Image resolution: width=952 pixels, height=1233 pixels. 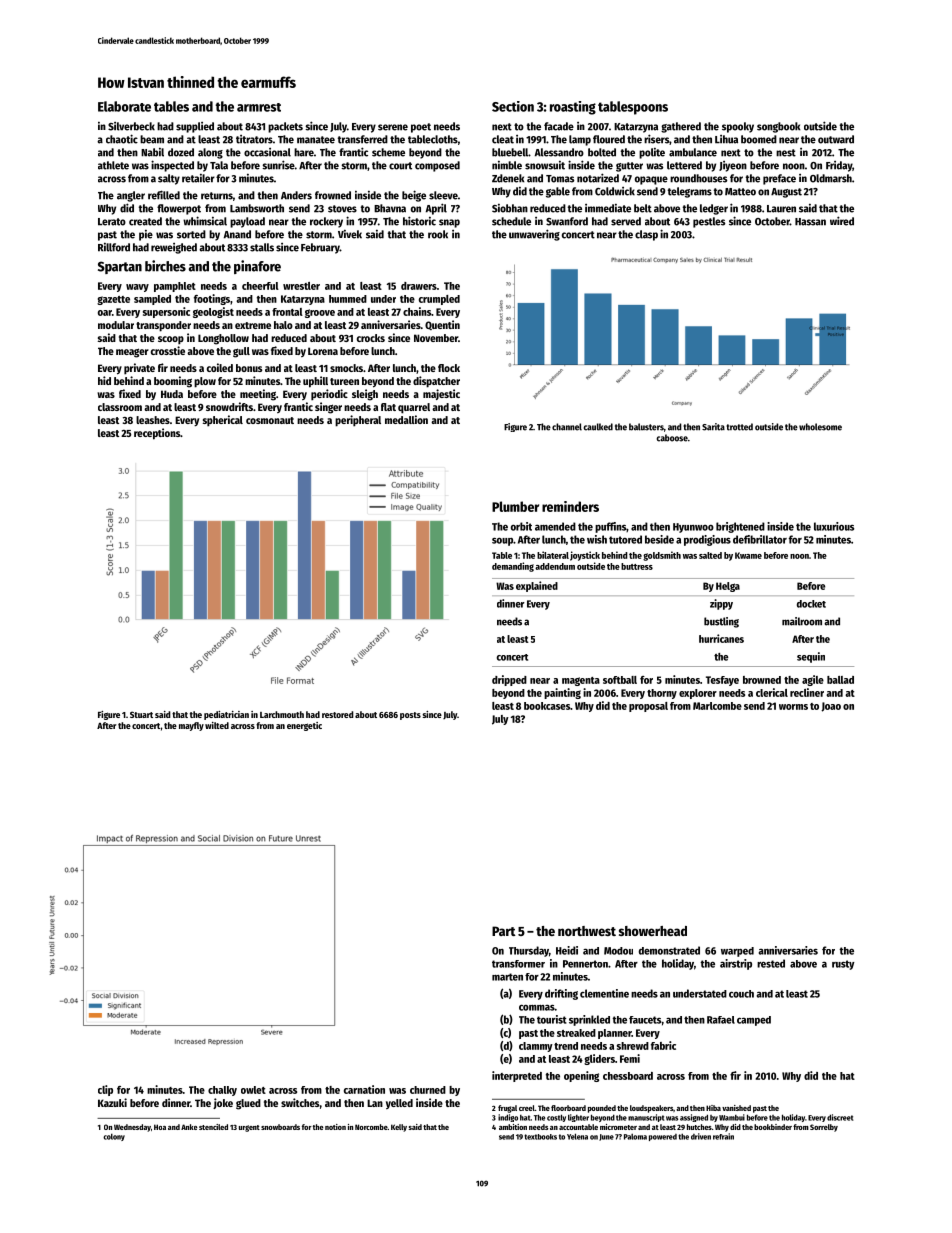 What do you see at coordinates (513, 1127) in the image?
I see `ambition` at bounding box center [513, 1127].
